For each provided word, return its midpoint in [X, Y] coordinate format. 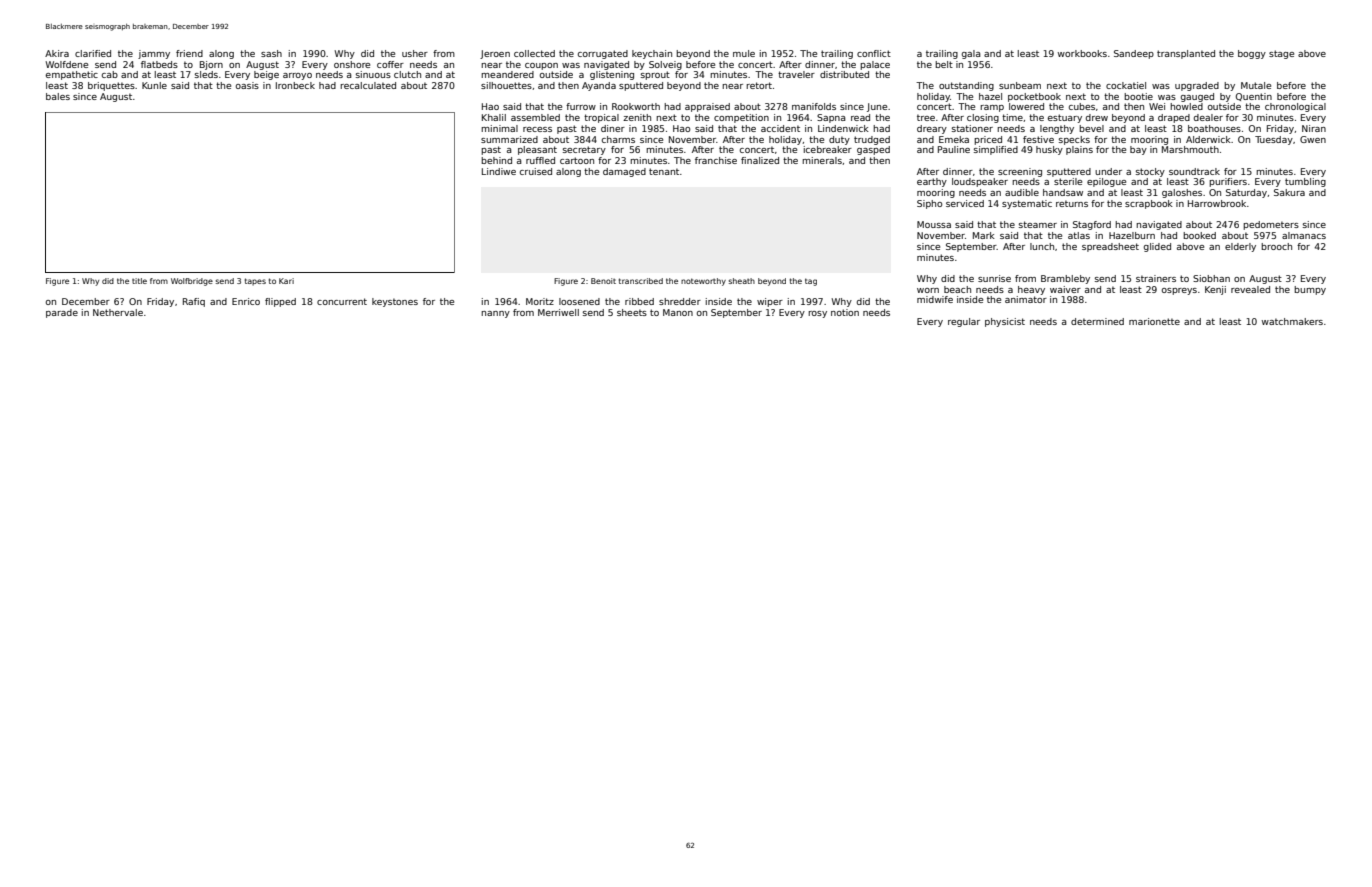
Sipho [929, 204]
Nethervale [118, 312]
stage [1281, 54]
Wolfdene [66, 64]
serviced [965, 203]
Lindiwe [499, 171]
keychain [652, 54]
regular [964, 322]
